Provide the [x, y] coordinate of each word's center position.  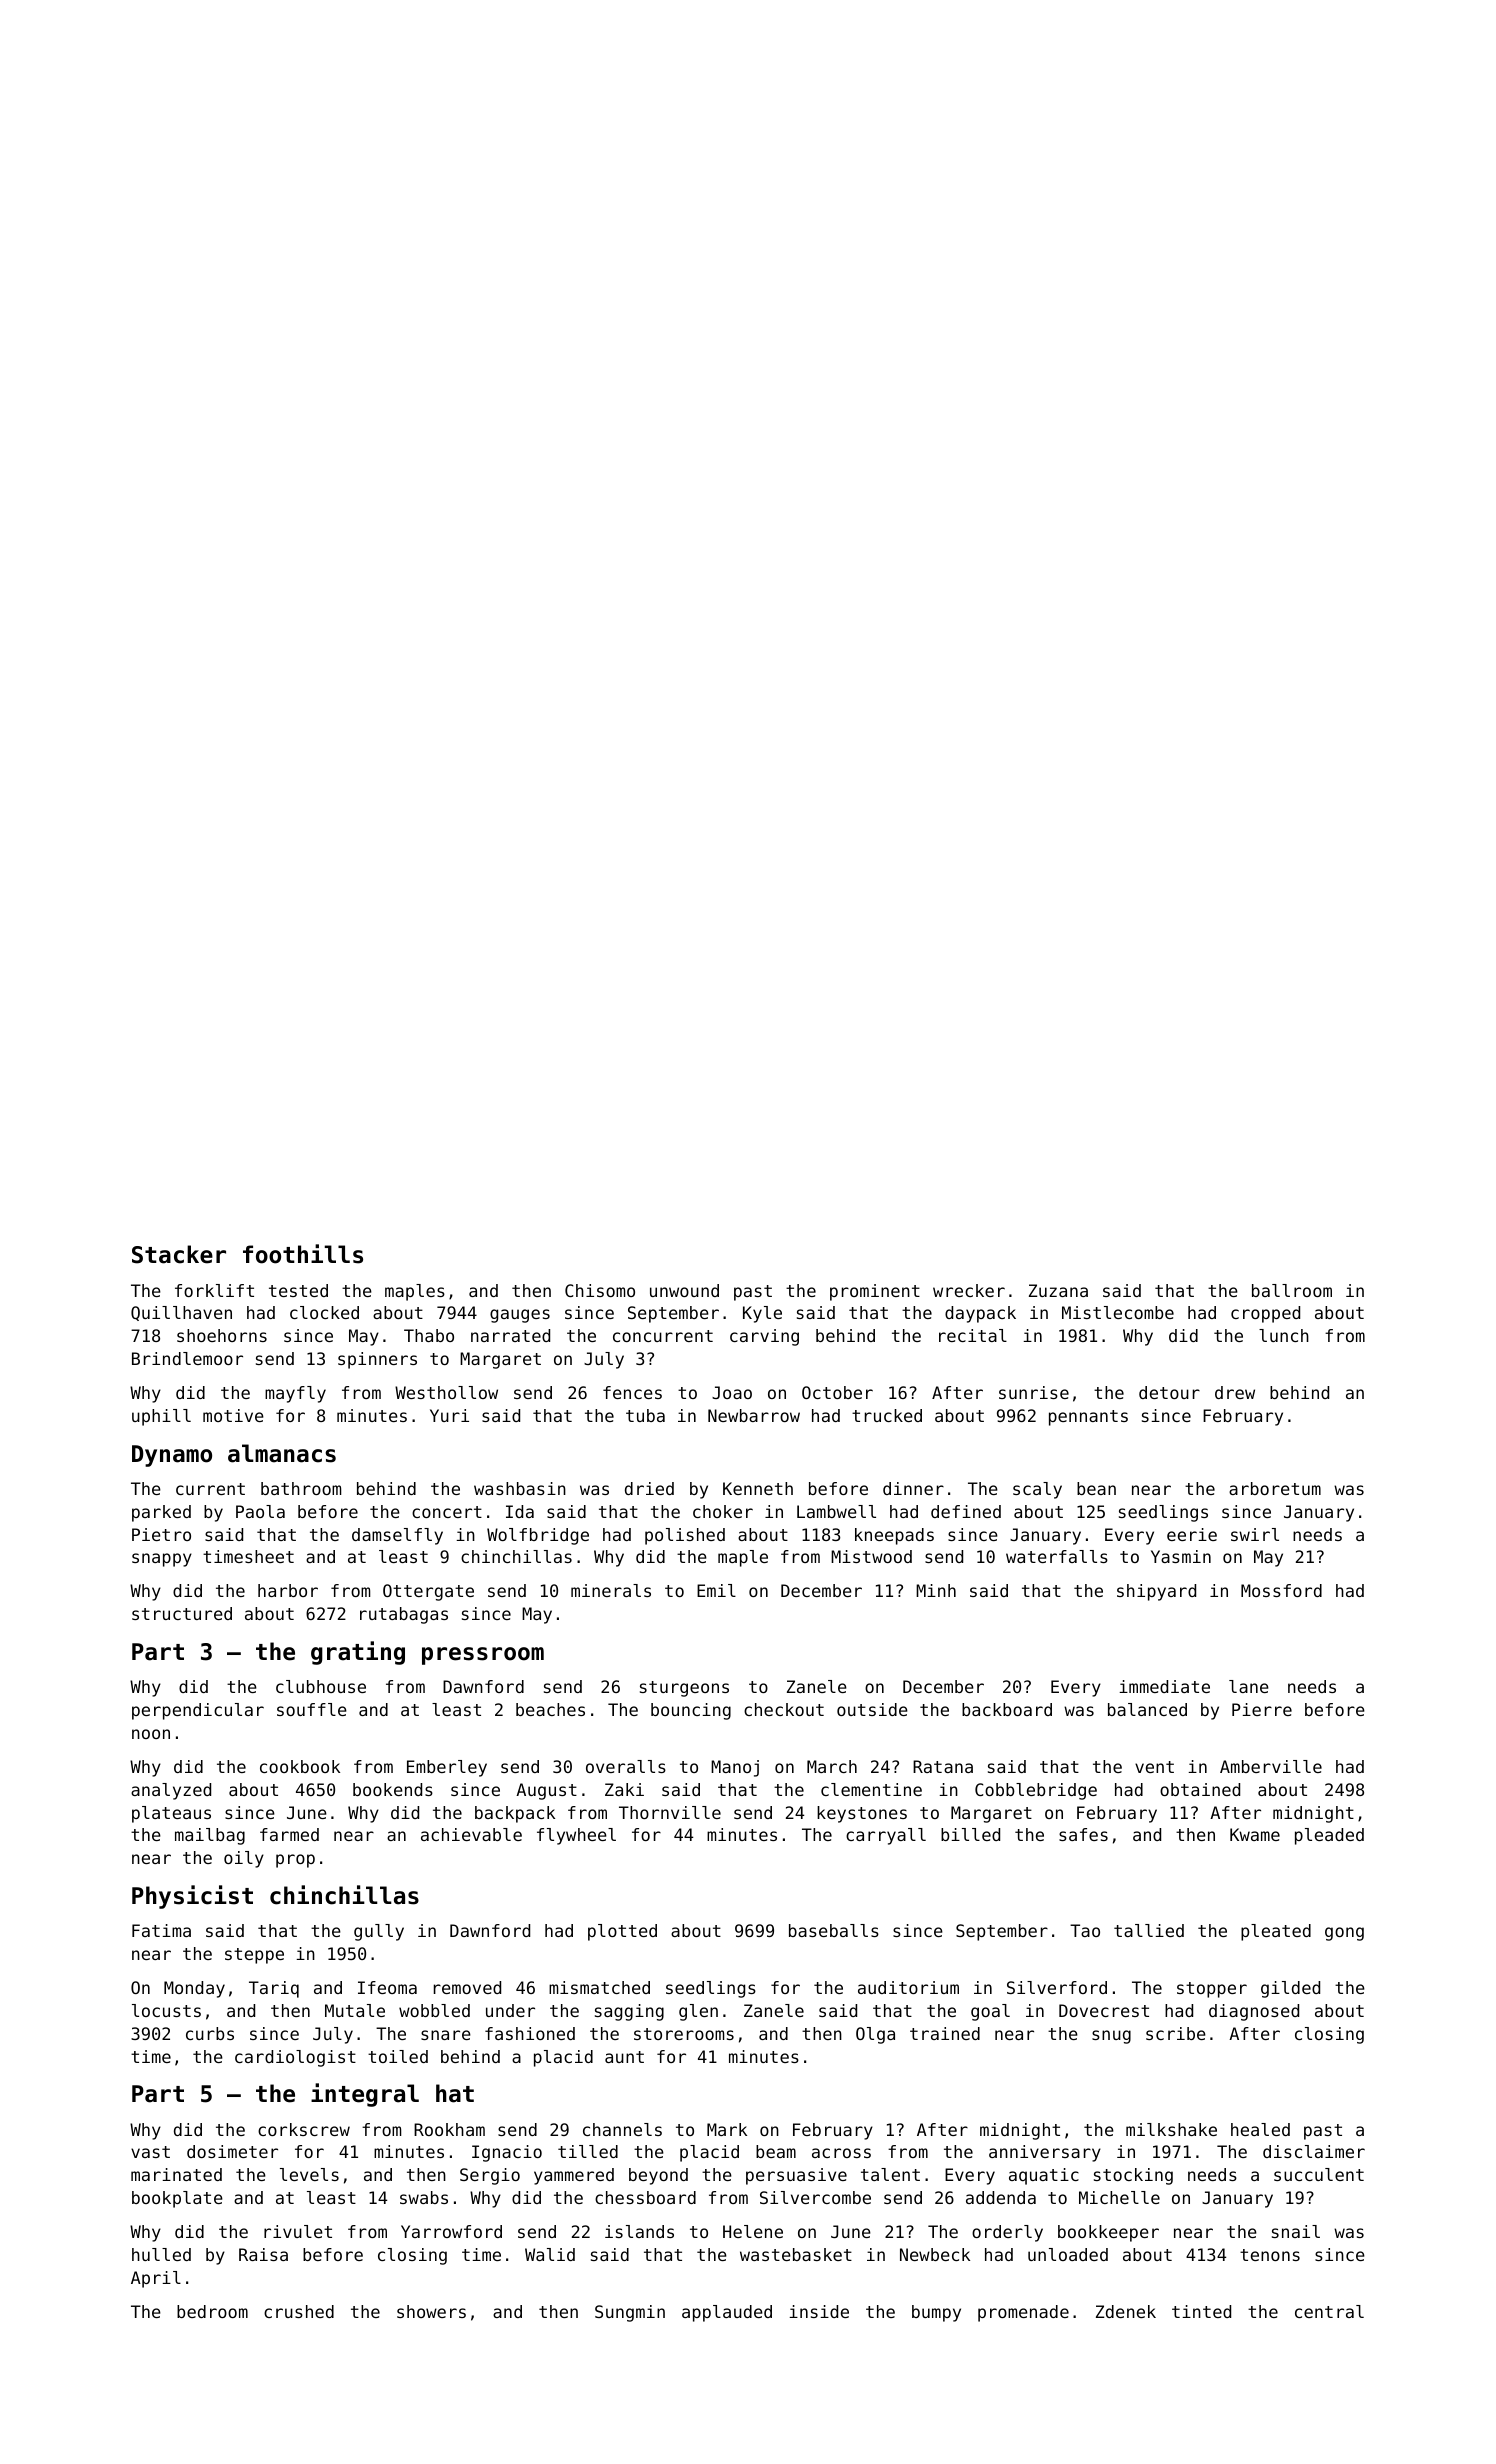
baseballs [834, 1930]
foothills [303, 1254]
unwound [684, 1290]
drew [1235, 1392]
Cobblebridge [1036, 1791]
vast [150, 2152]
